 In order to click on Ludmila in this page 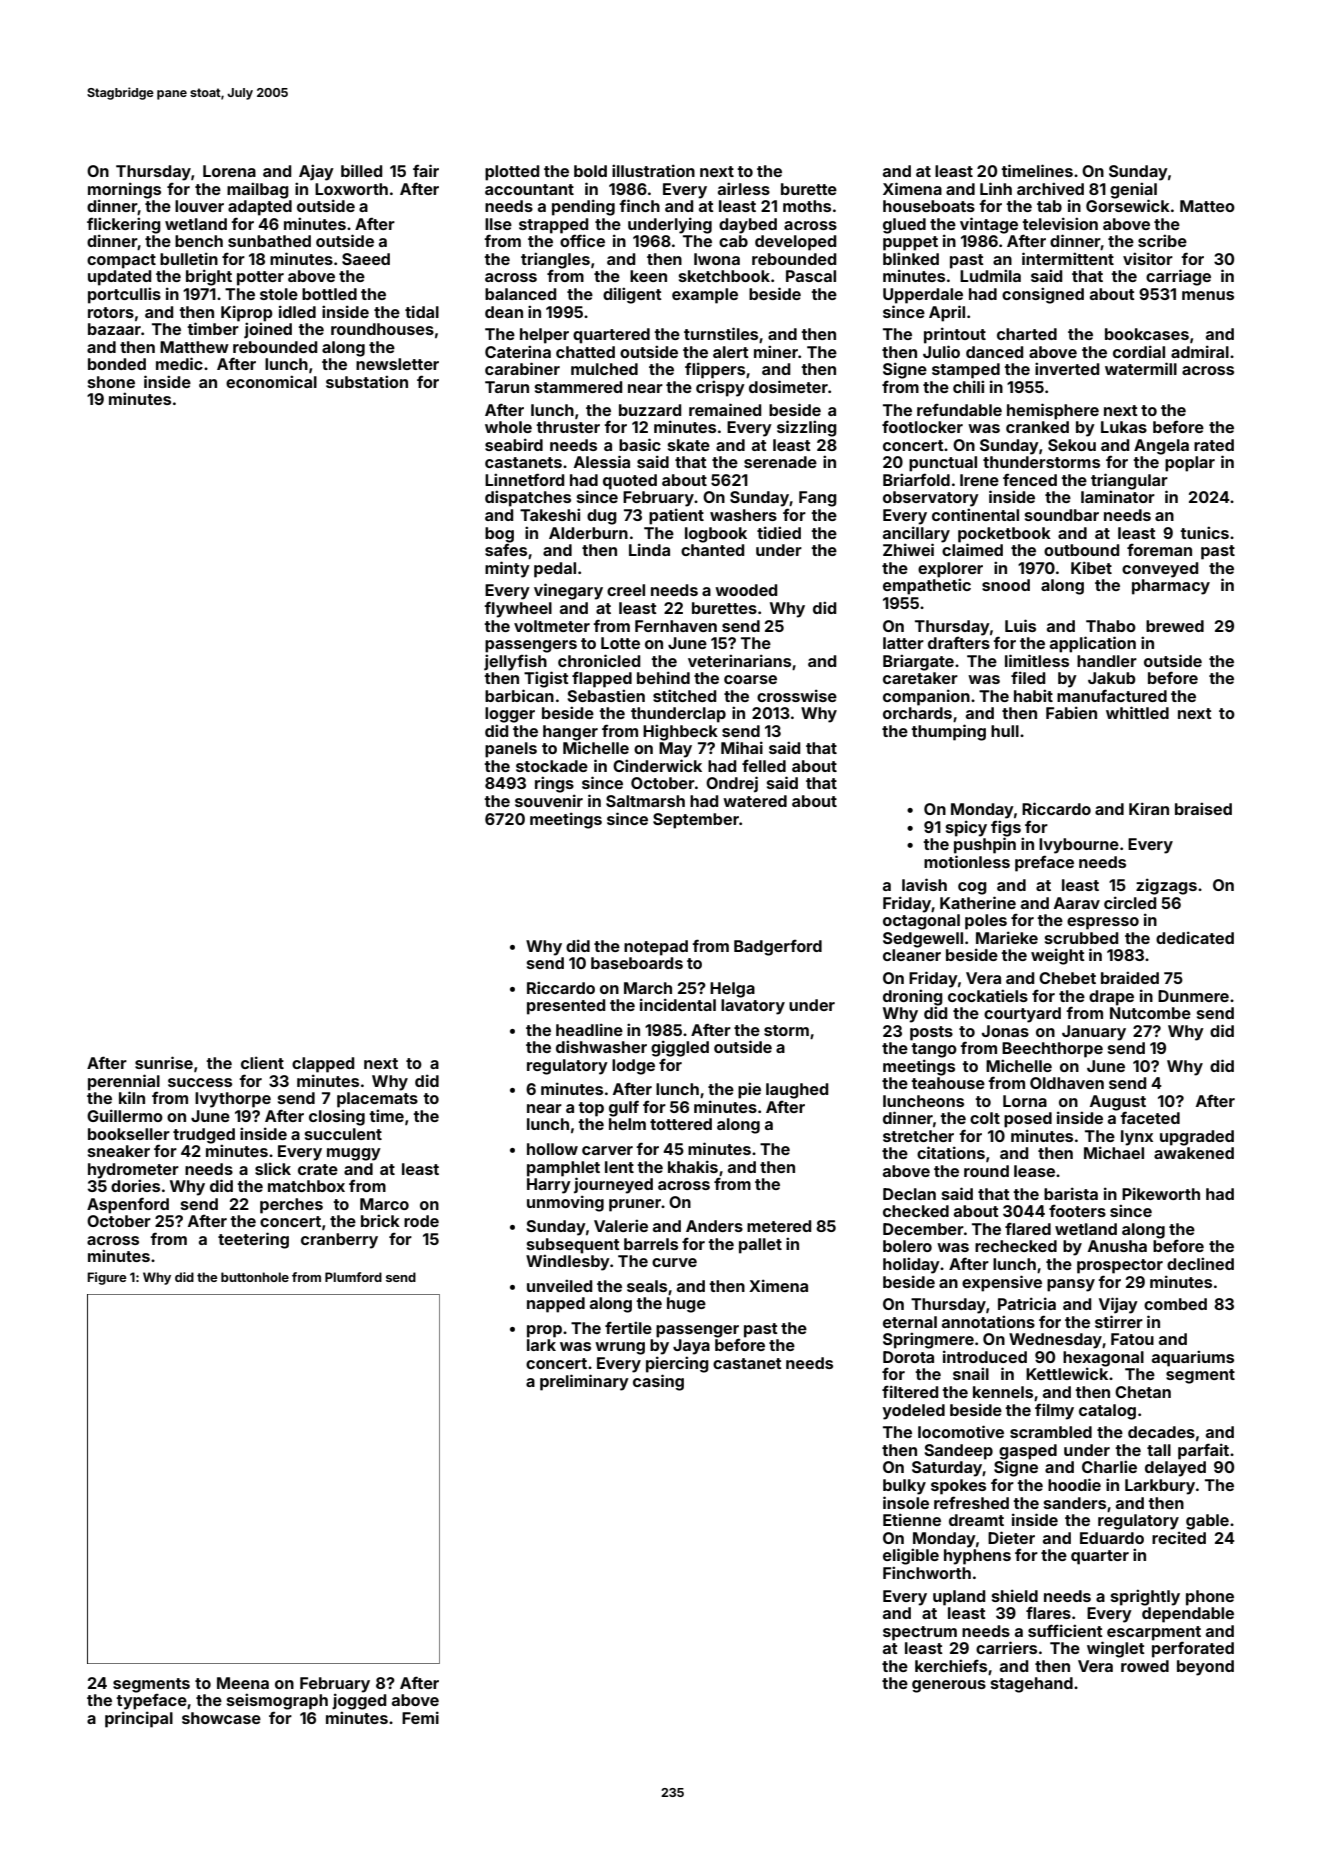, I will do `click(990, 275)`.
